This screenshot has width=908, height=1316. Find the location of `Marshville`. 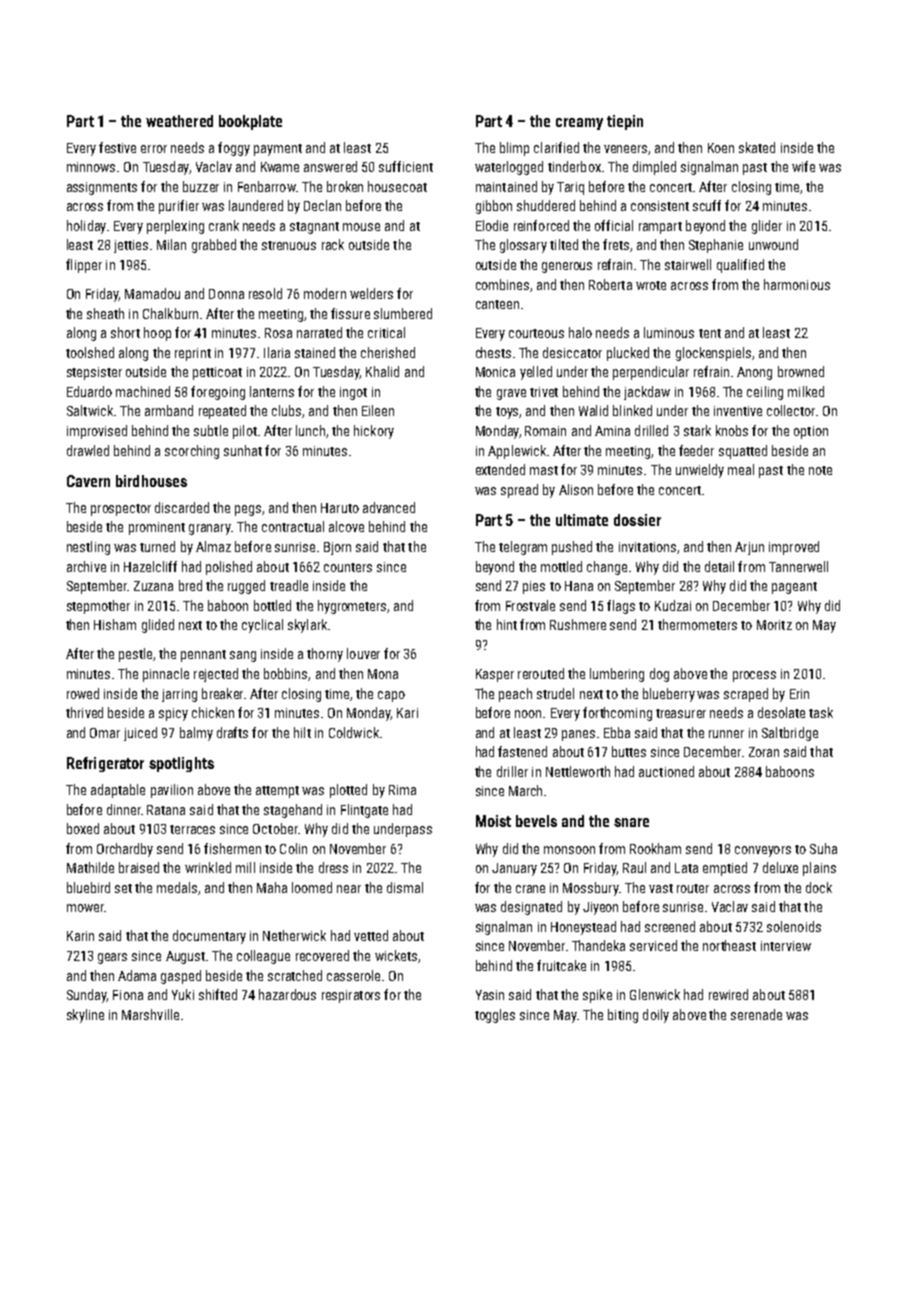

Marshville is located at coordinates (150, 1014).
